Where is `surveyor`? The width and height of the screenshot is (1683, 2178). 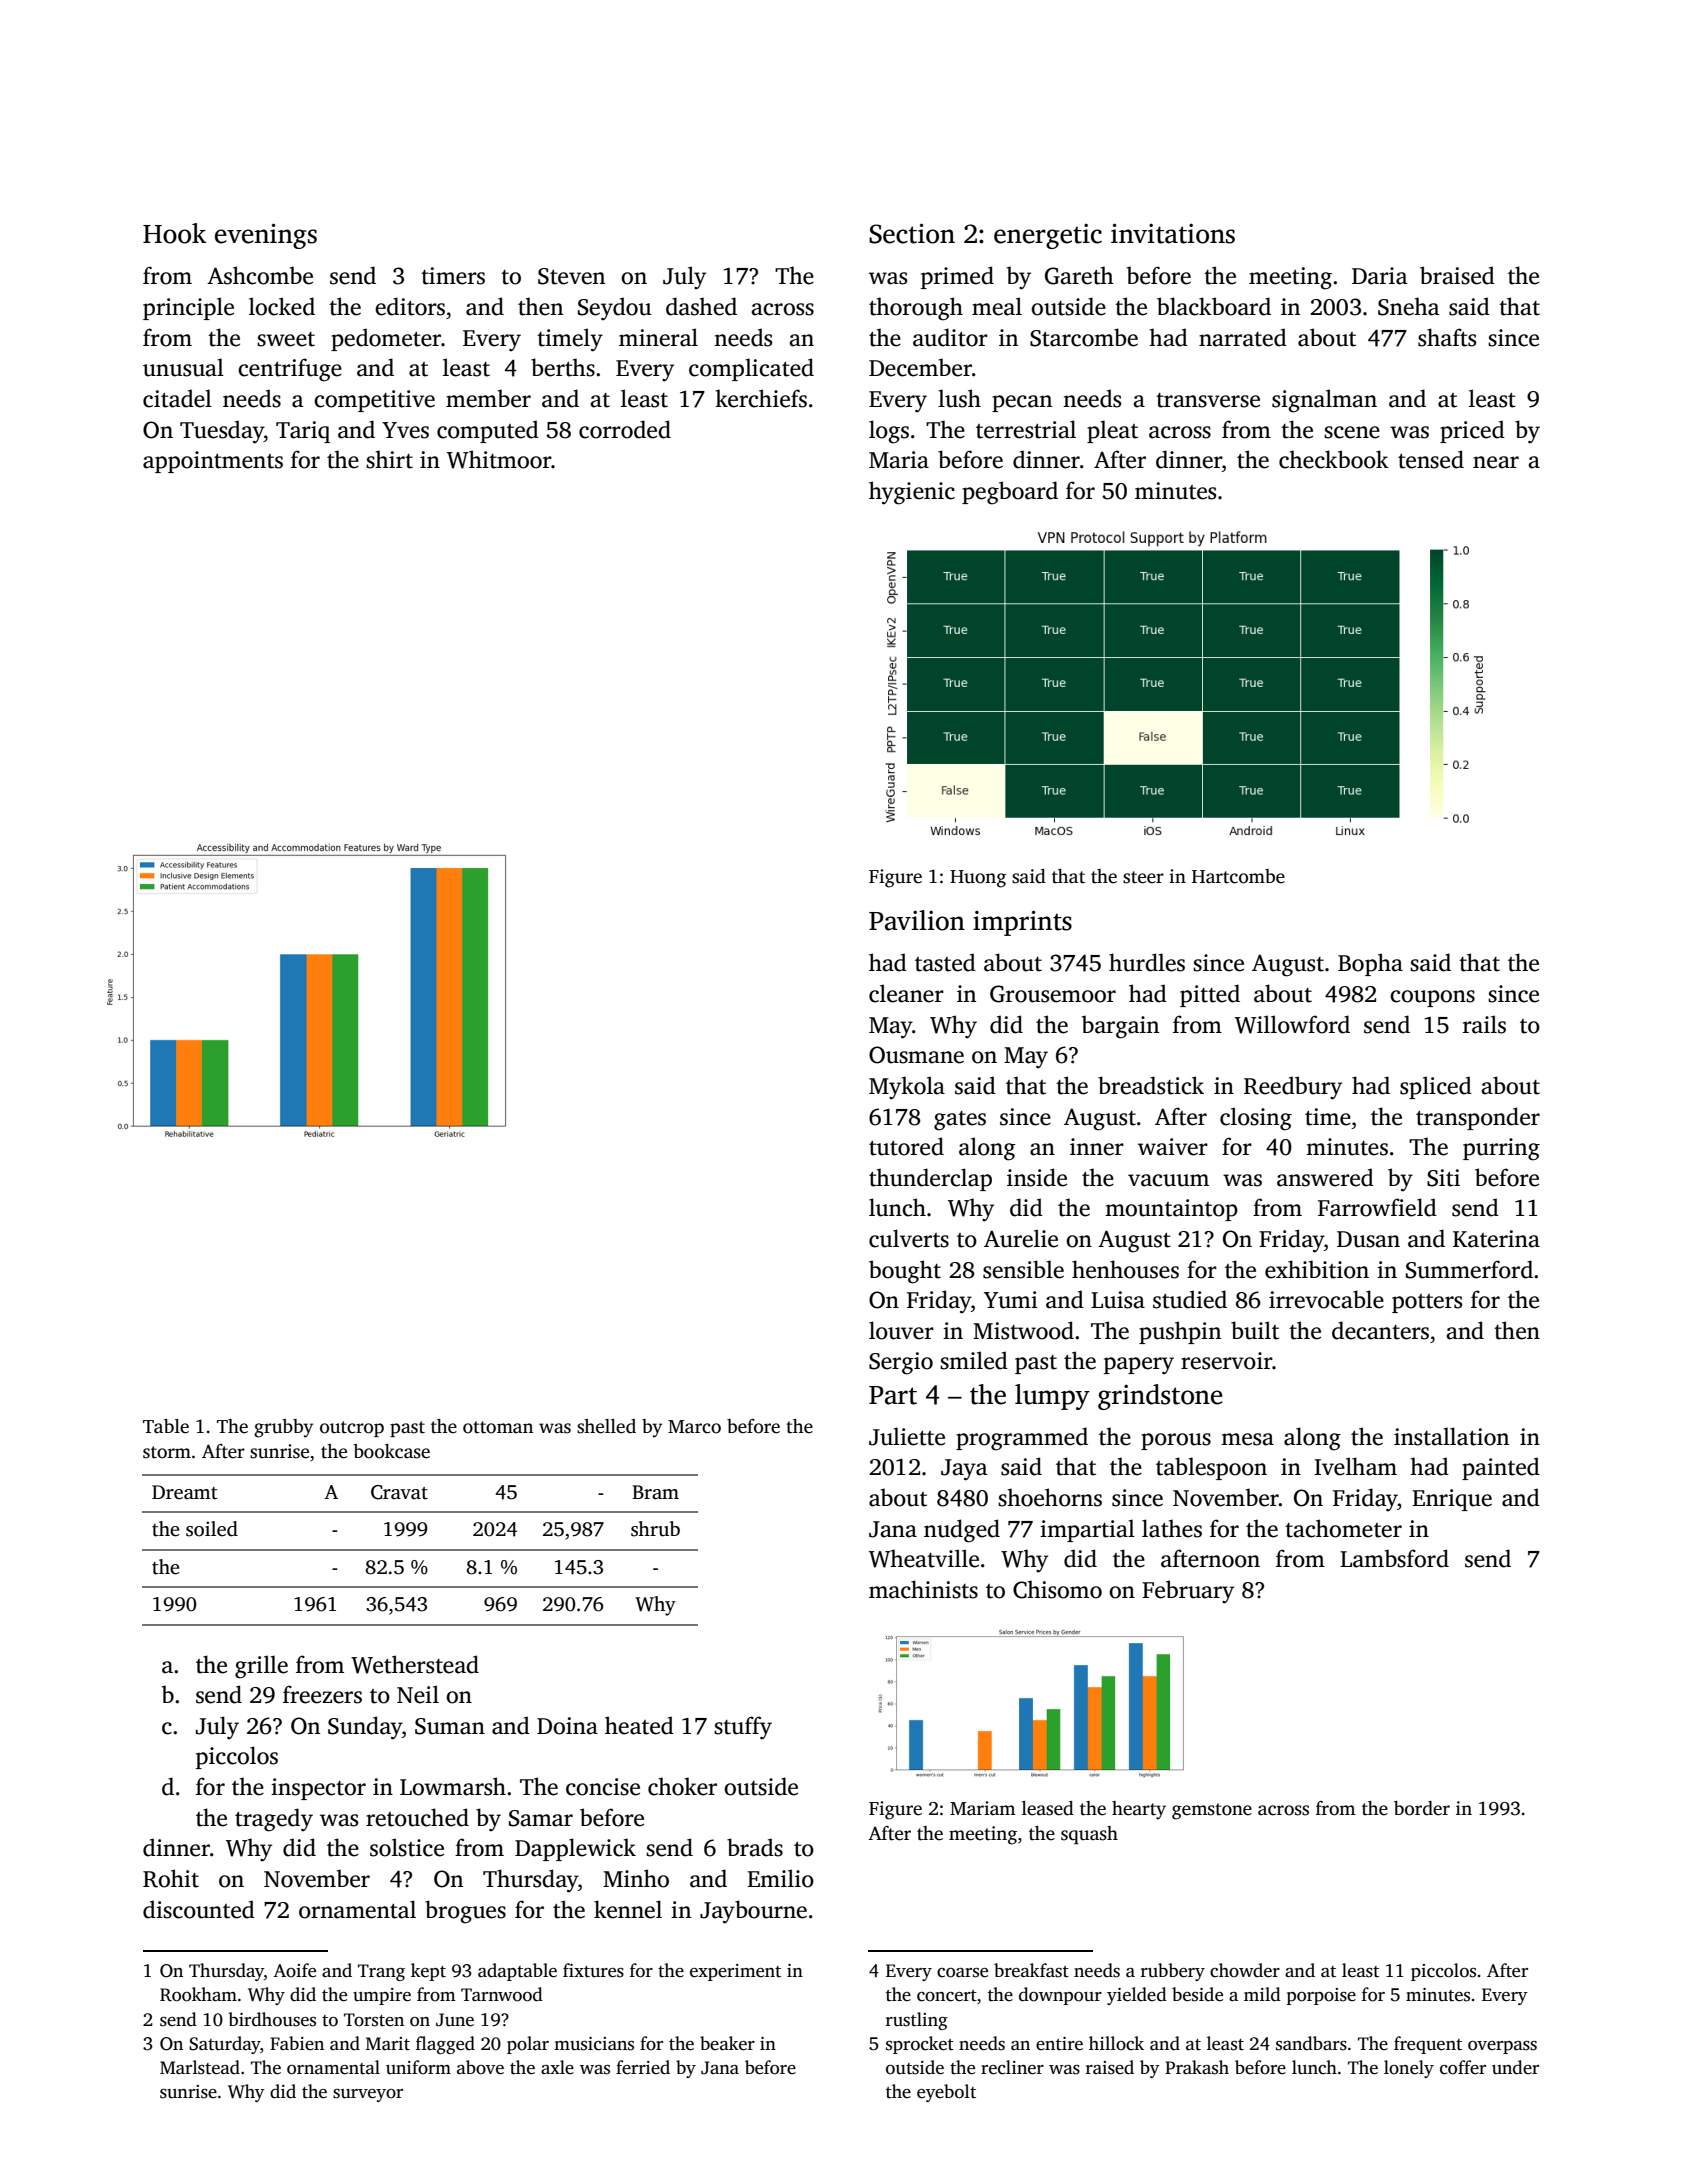 surveyor is located at coordinates (368, 2095).
